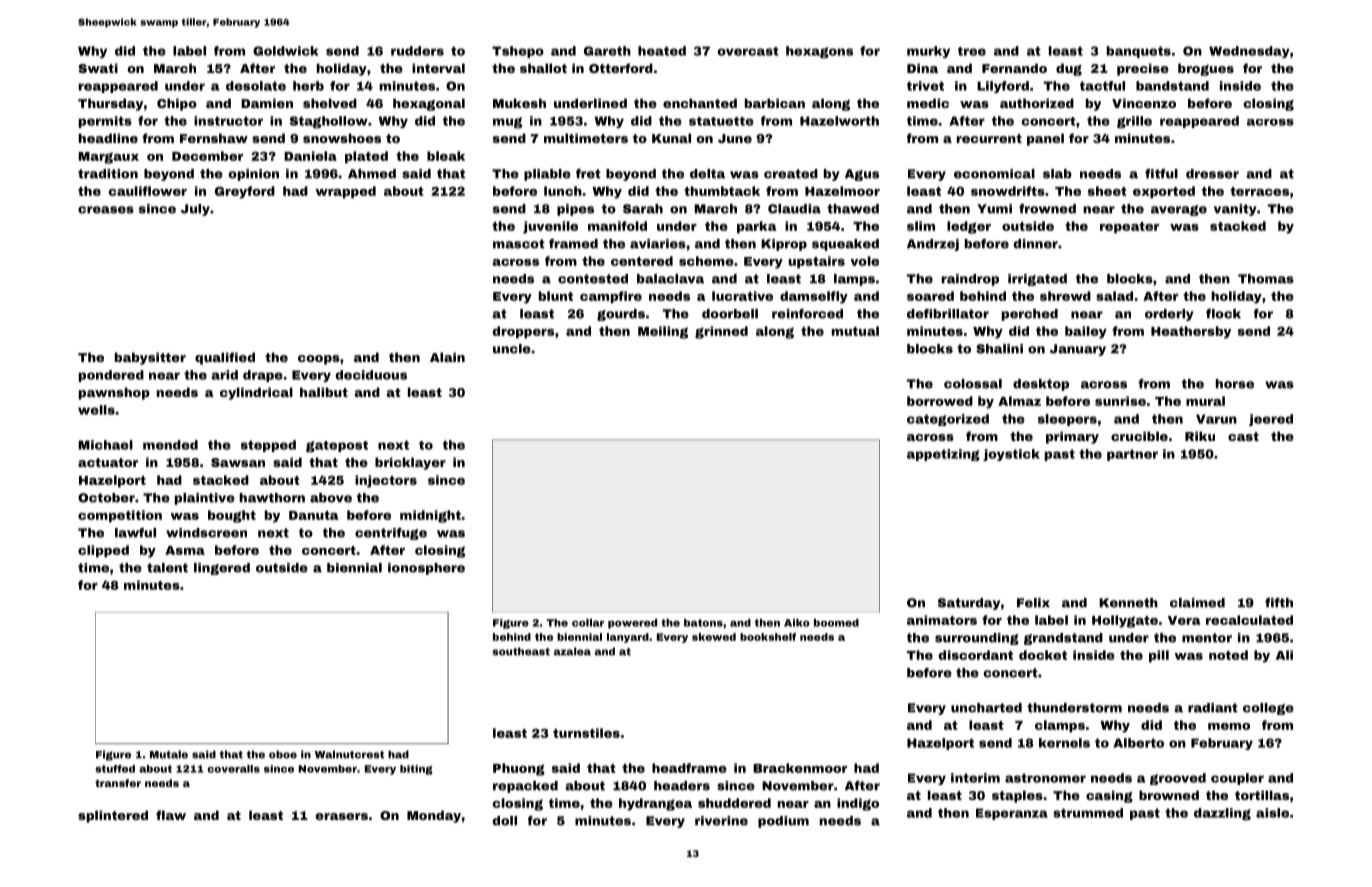  Describe the element at coordinates (662, 51) in the screenshot. I see `heated` at that location.
